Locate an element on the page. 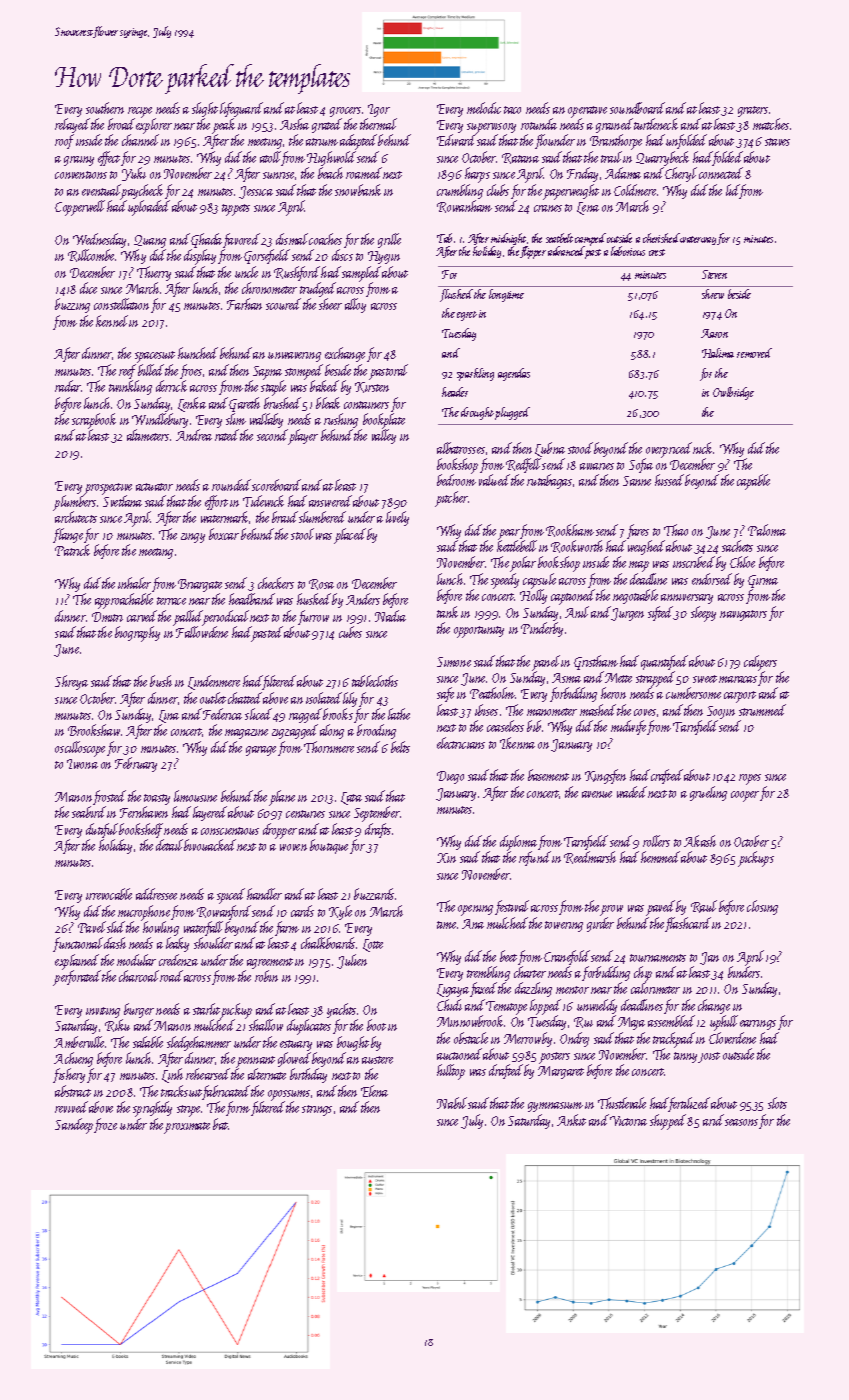  Kirsten is located at coordinates (372, 387).
